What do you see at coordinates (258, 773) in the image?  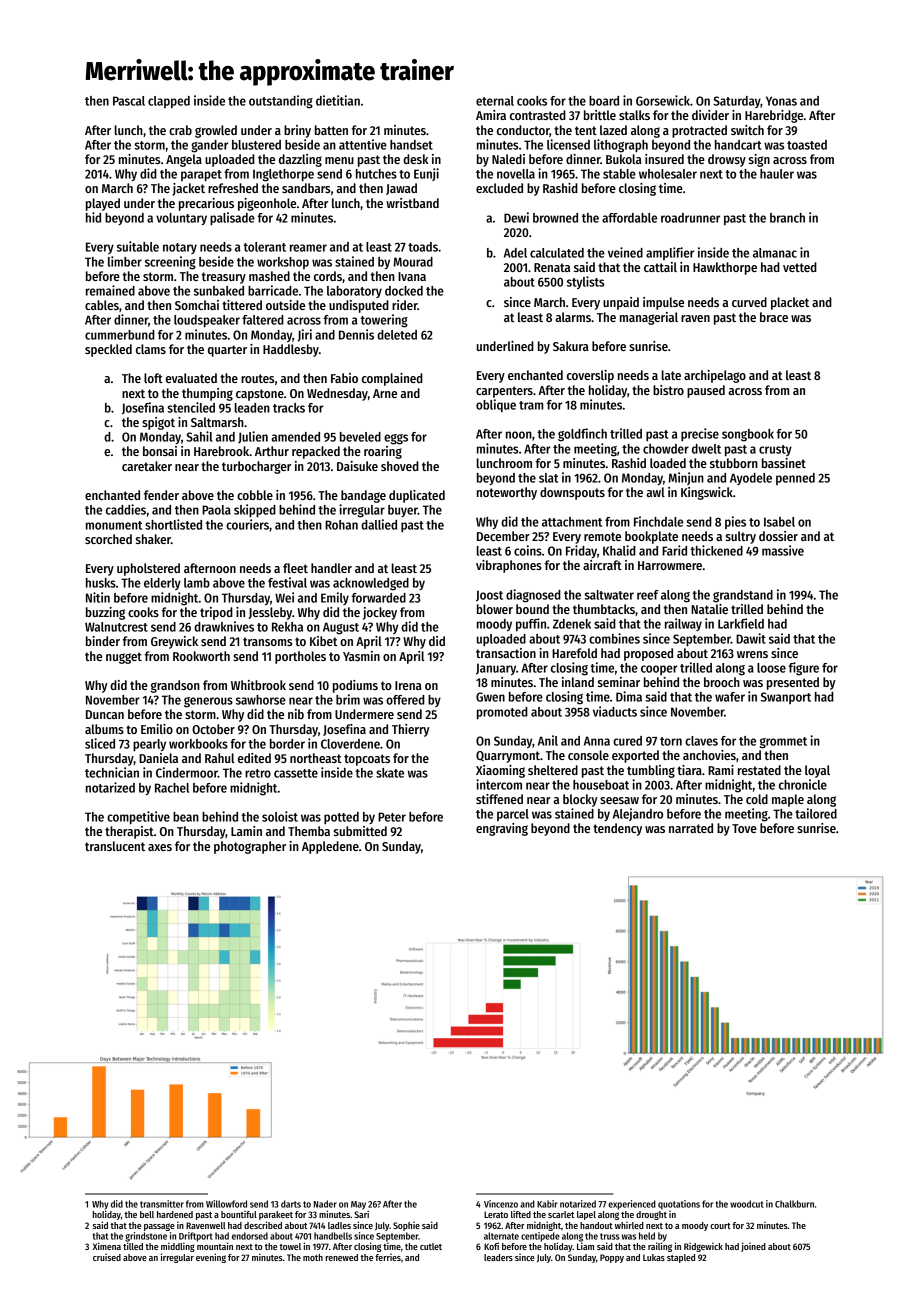 I see `retro` at bounding box center [258, 773].
